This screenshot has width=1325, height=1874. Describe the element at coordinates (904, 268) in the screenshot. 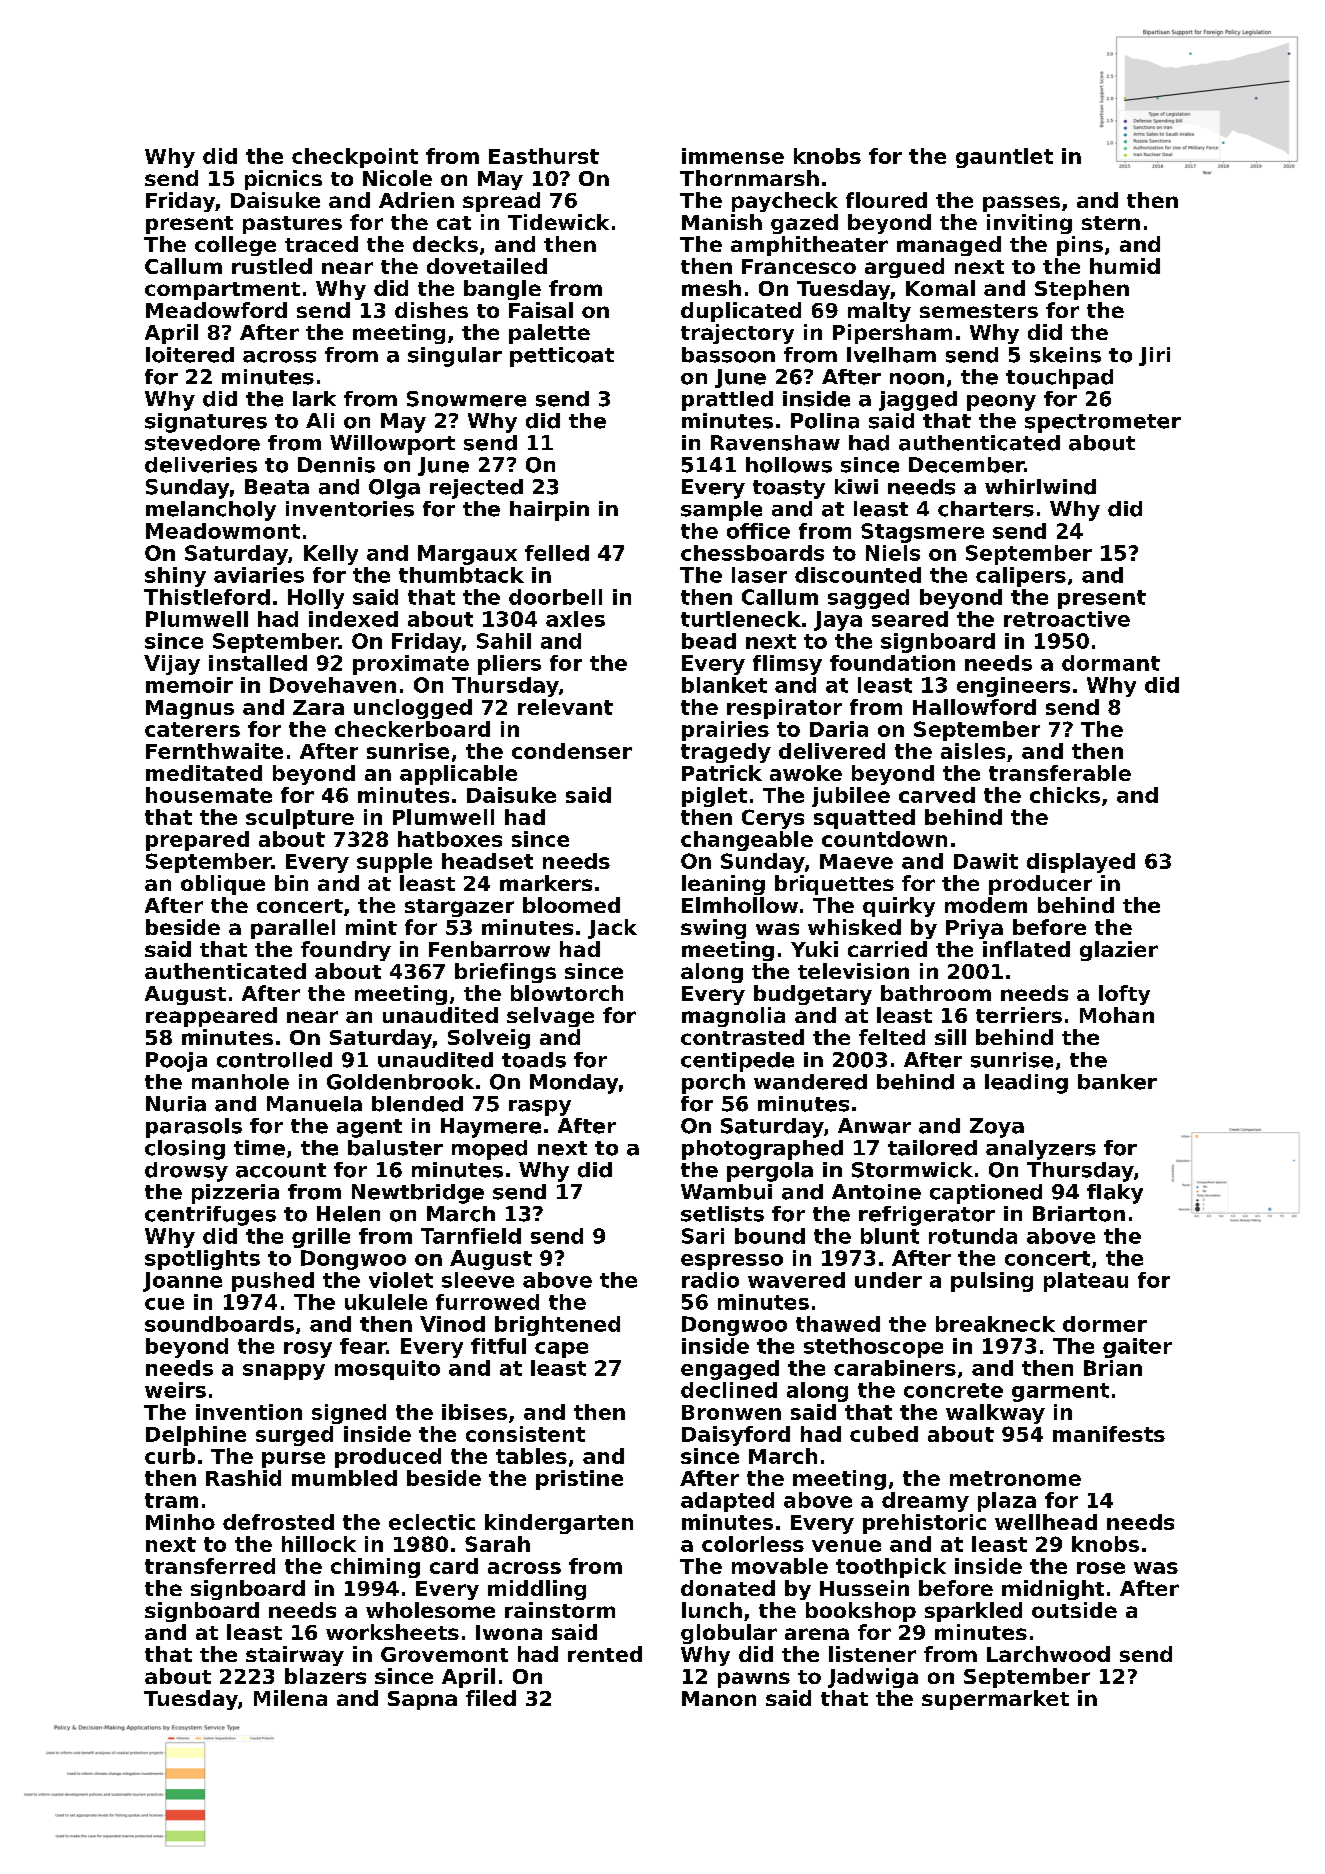

I see `argued` at that location.
